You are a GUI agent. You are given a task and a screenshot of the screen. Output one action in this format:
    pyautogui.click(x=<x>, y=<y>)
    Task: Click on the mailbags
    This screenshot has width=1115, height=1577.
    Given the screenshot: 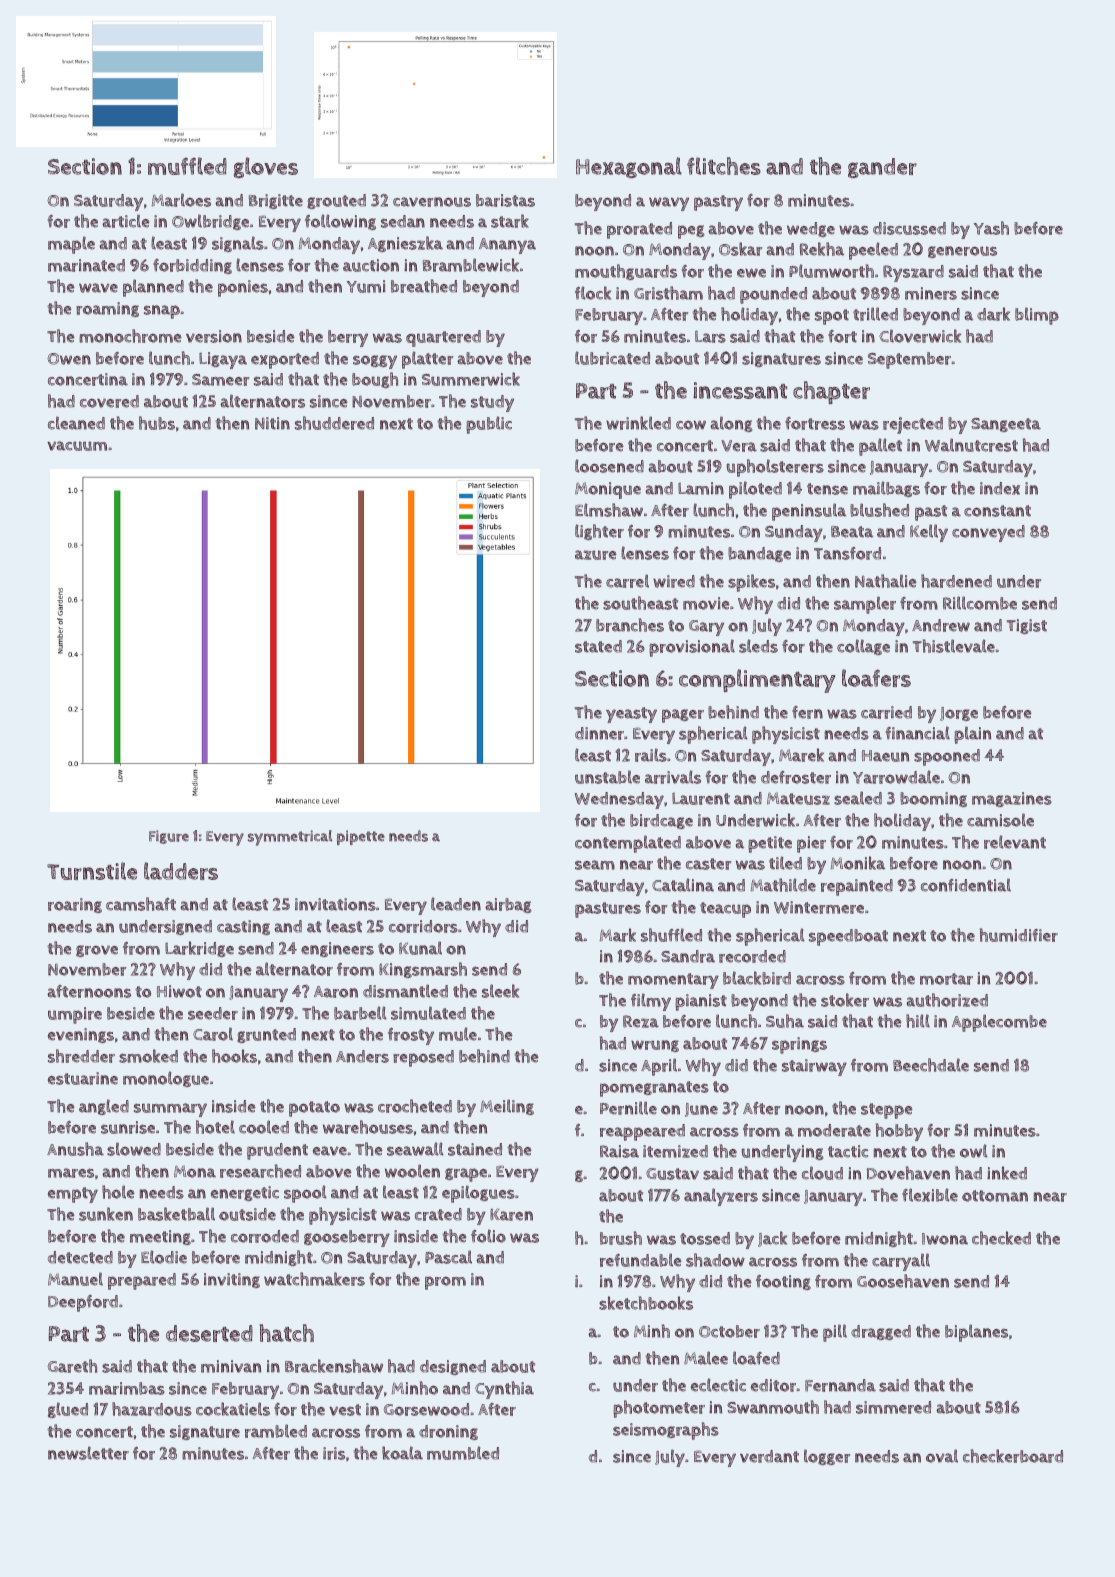 What is the action you would take?
    pyautogui.click(x=886, y=489)
